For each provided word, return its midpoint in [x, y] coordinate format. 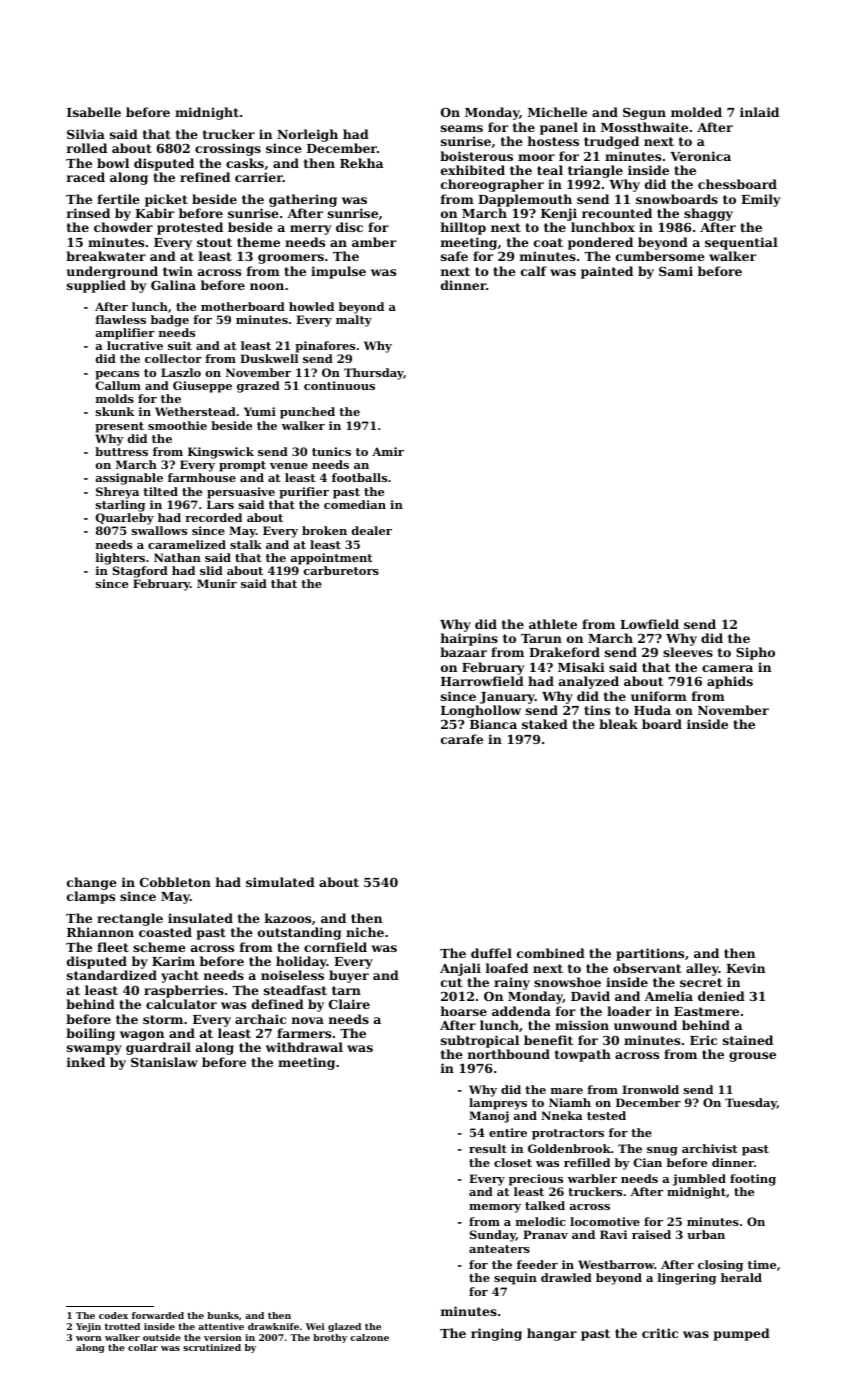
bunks [223, 1315]
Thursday [374, 374]
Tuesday [751, 1104]
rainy [512, 983]
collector [173, 358]
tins [597, 710]
